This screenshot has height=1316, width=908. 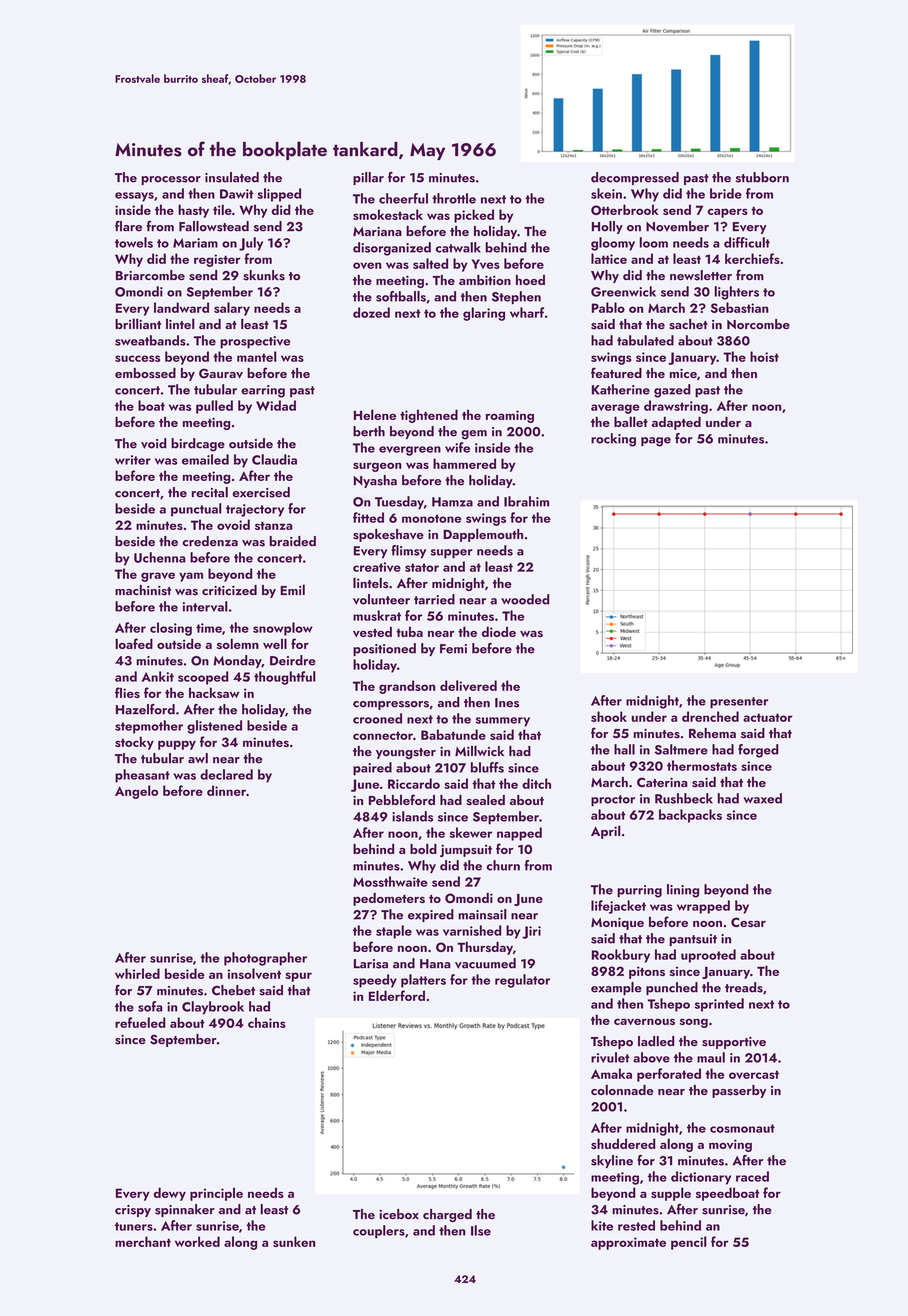 What do you see at coordinates (635, 178) in the screenshot?
I see `decompressed` at bounding box center [635, 178].
